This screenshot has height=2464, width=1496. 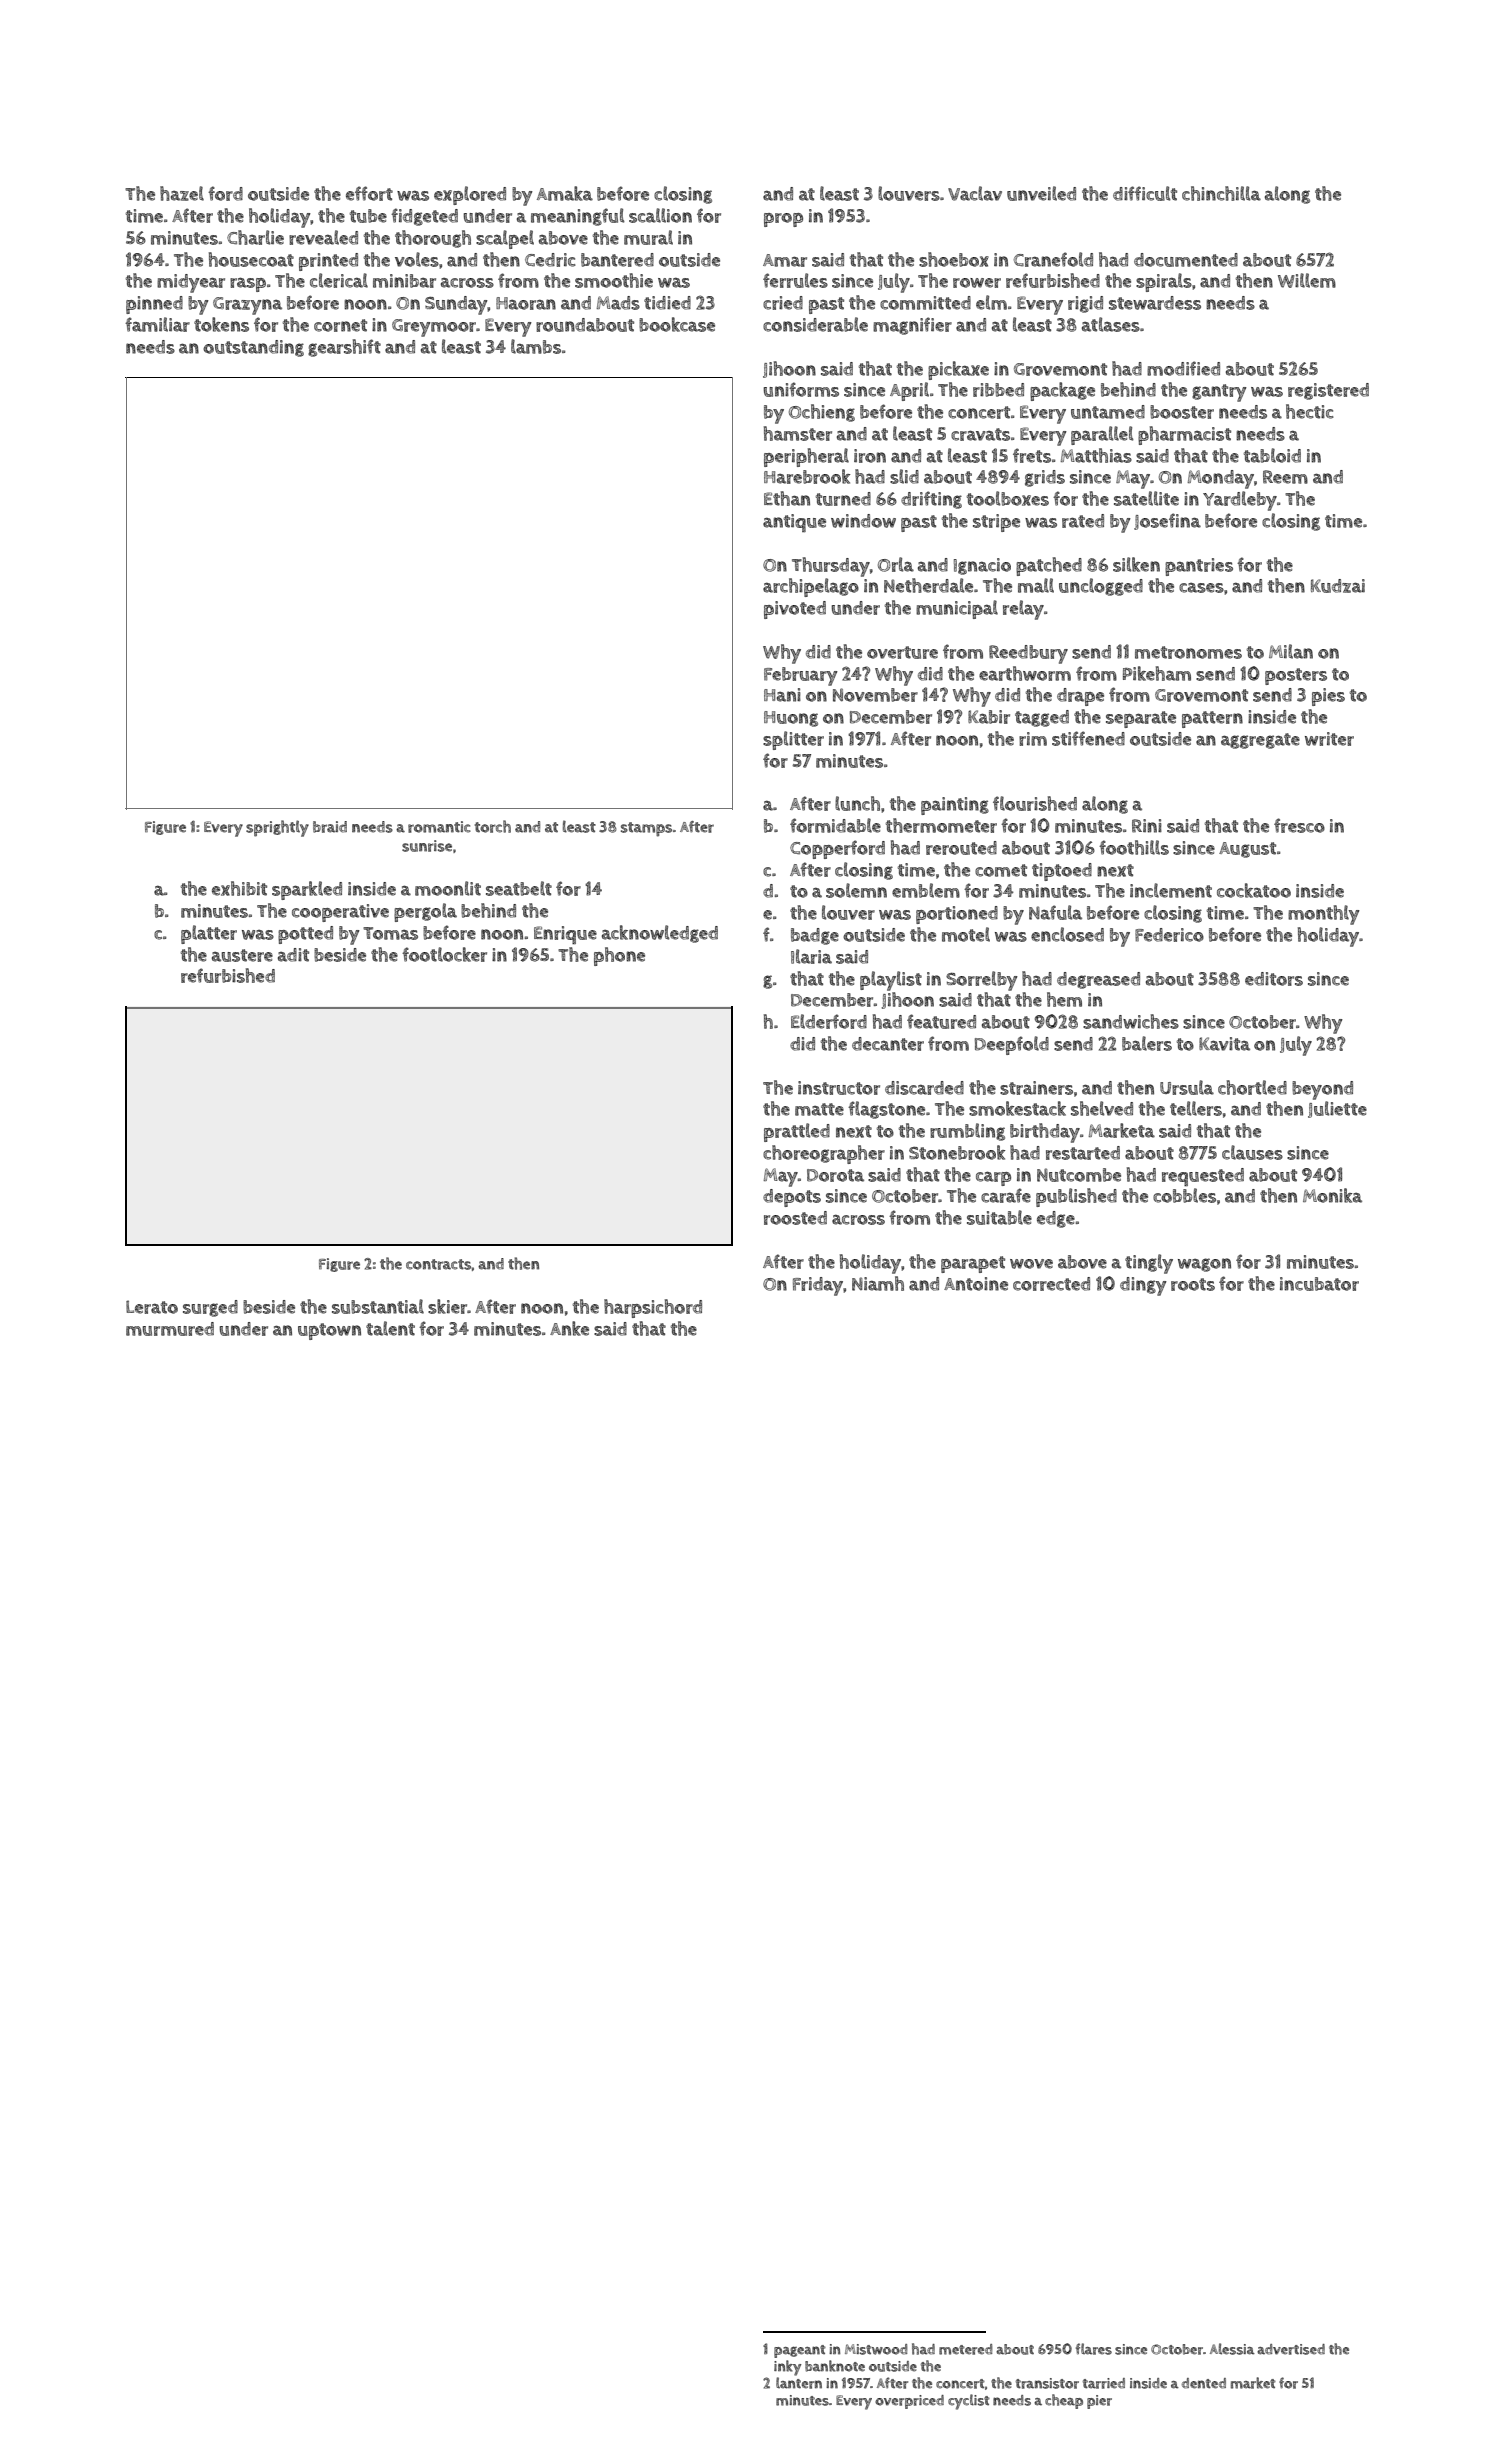 What do you see at coordinates (293, 955) in the screenshot?
I see `adit` at bounding box center [293, 955].
